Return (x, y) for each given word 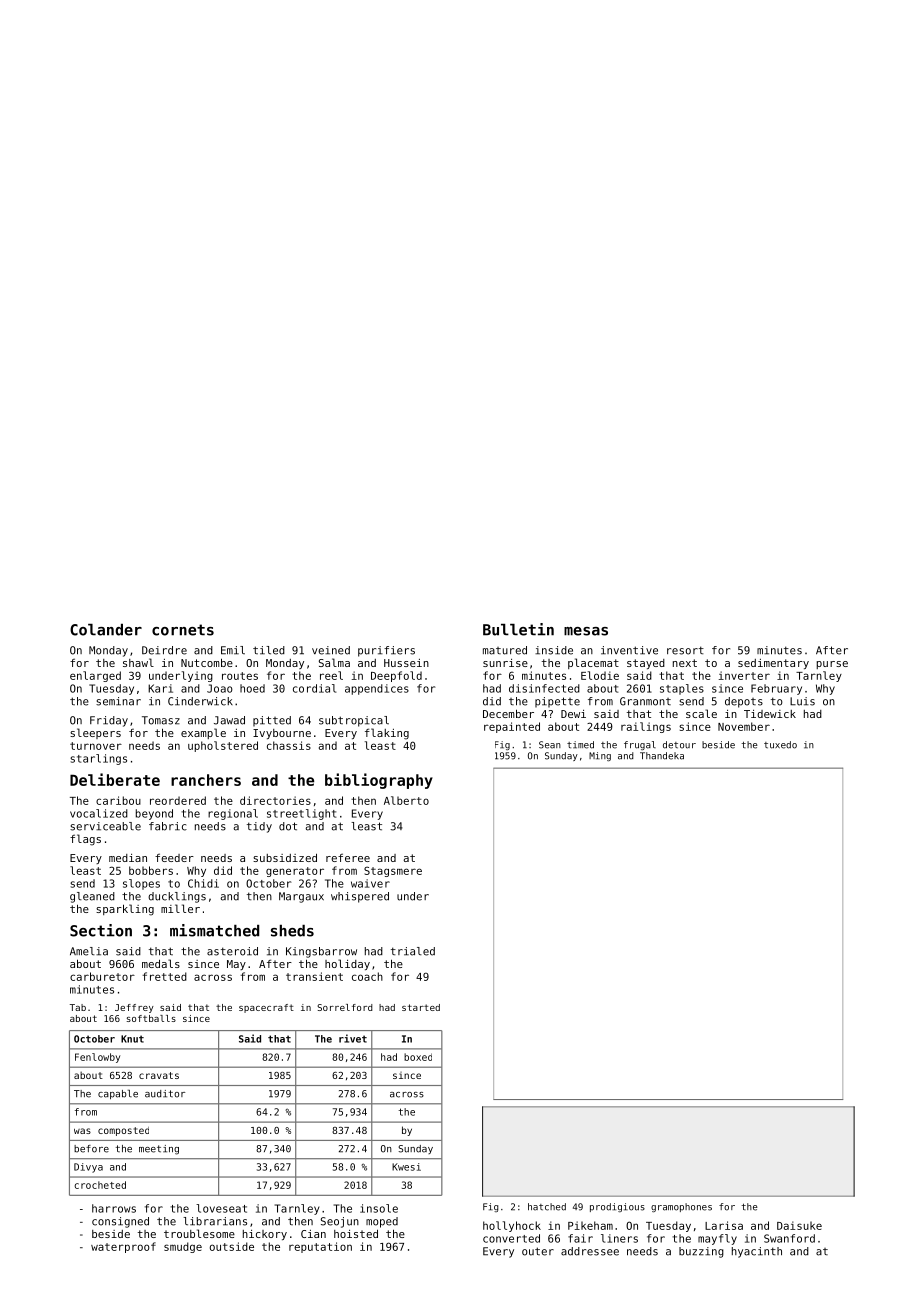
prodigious (617, 1207)
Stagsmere (393, 871)
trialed (413, 951)
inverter (744, 675)
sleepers (95, 733)
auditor (165, 1094)
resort (685, 650)
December (508, 713)
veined (331, 650)
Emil (233, 650)
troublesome (199, 1233)
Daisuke (799, 1225)
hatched (547, 1207)
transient (314, 976)
